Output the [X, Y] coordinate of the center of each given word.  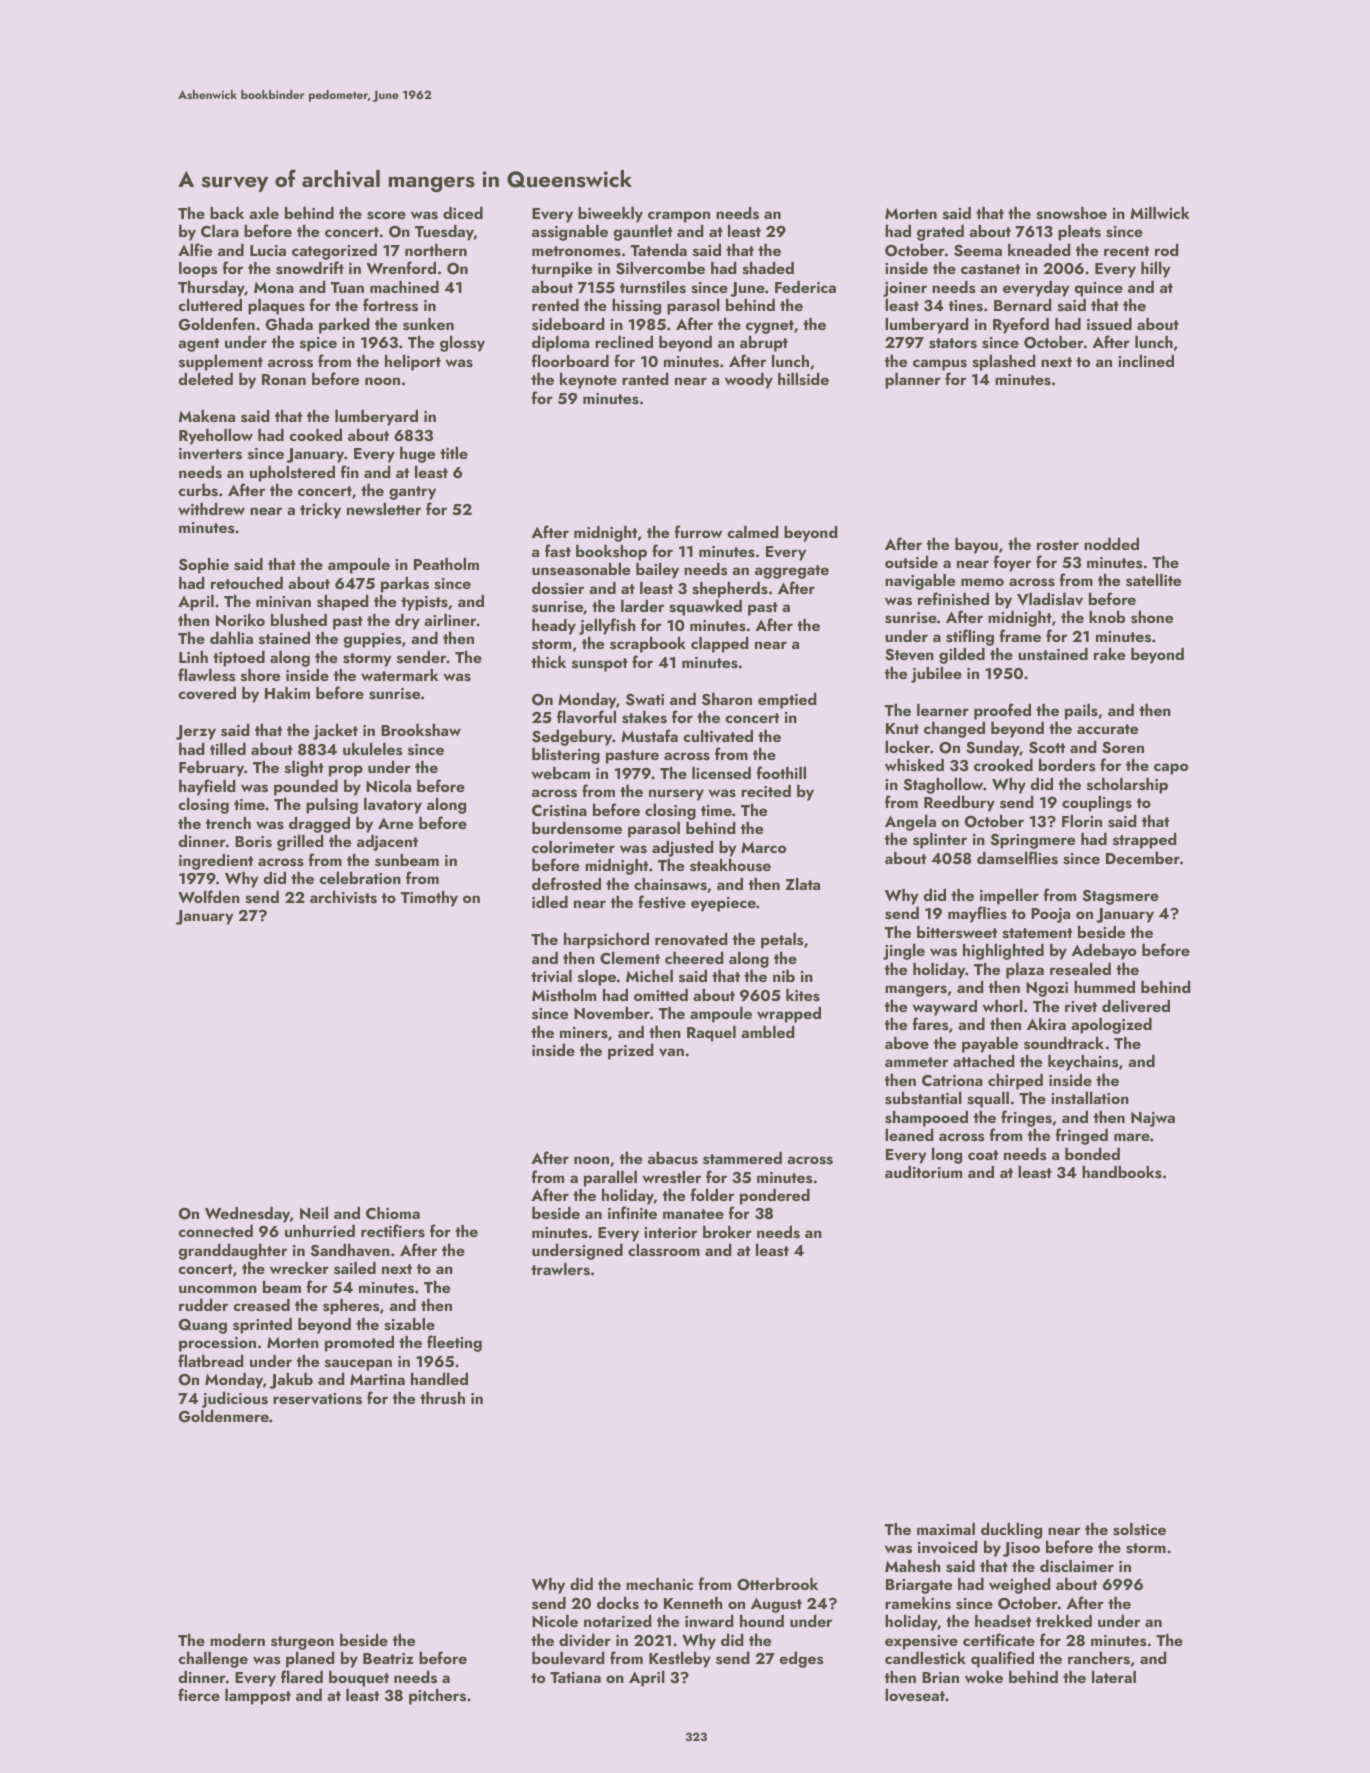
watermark [400, 675]
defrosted [566, 884]
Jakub [291, 1381]
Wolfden [209, 896]
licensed [721, 773]
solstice [1139, 1529]
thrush [442, 1398]
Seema [978, 251]
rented [555, 305]
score [386, 215]
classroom [664, 1250]
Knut [902, 728]
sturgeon [302, 1643]
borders [1067, 765]
